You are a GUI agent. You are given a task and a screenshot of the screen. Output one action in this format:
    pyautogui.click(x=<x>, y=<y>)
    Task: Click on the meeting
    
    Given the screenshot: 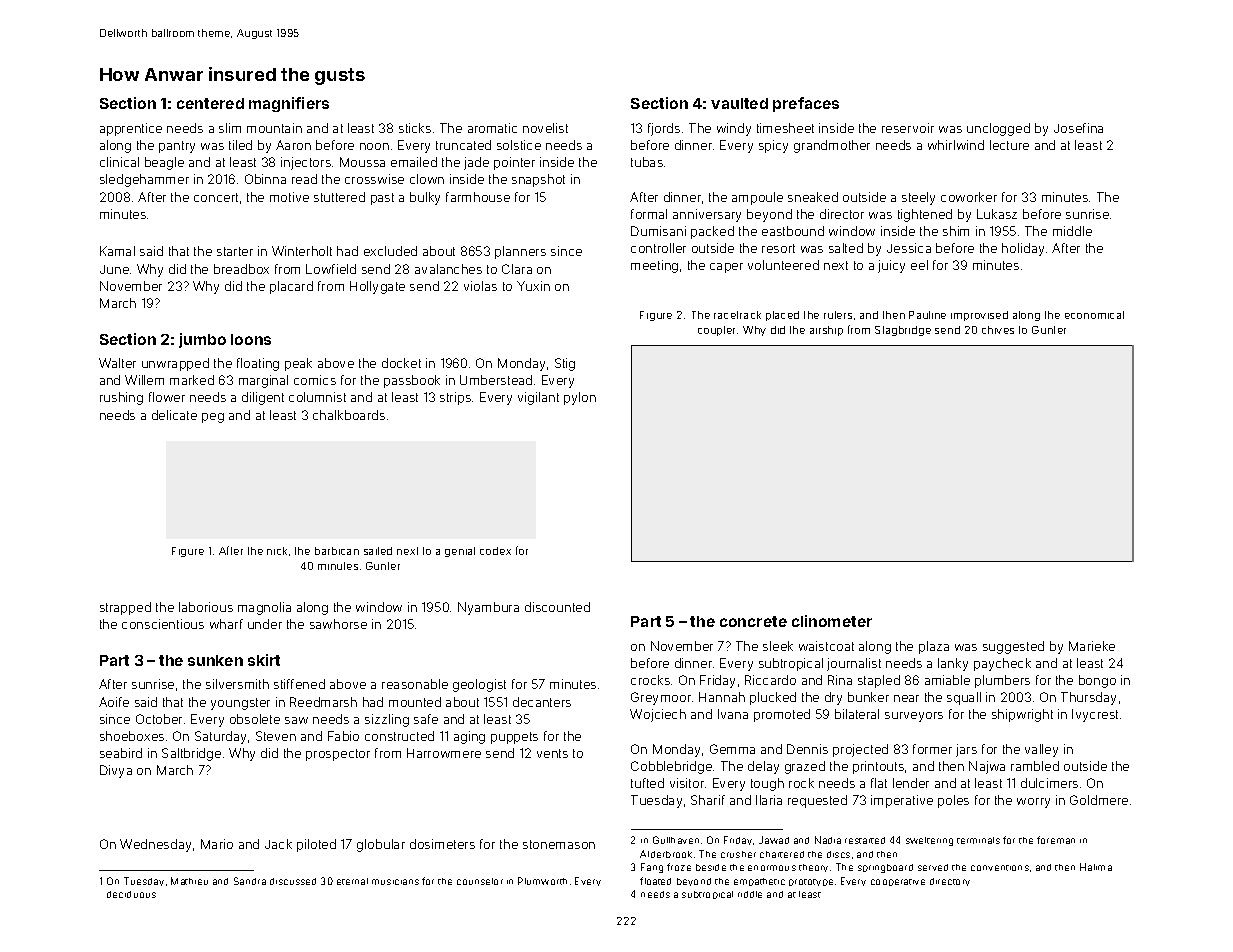 What is the action you would take?
    pyautogui.click(x=654, y=266)
